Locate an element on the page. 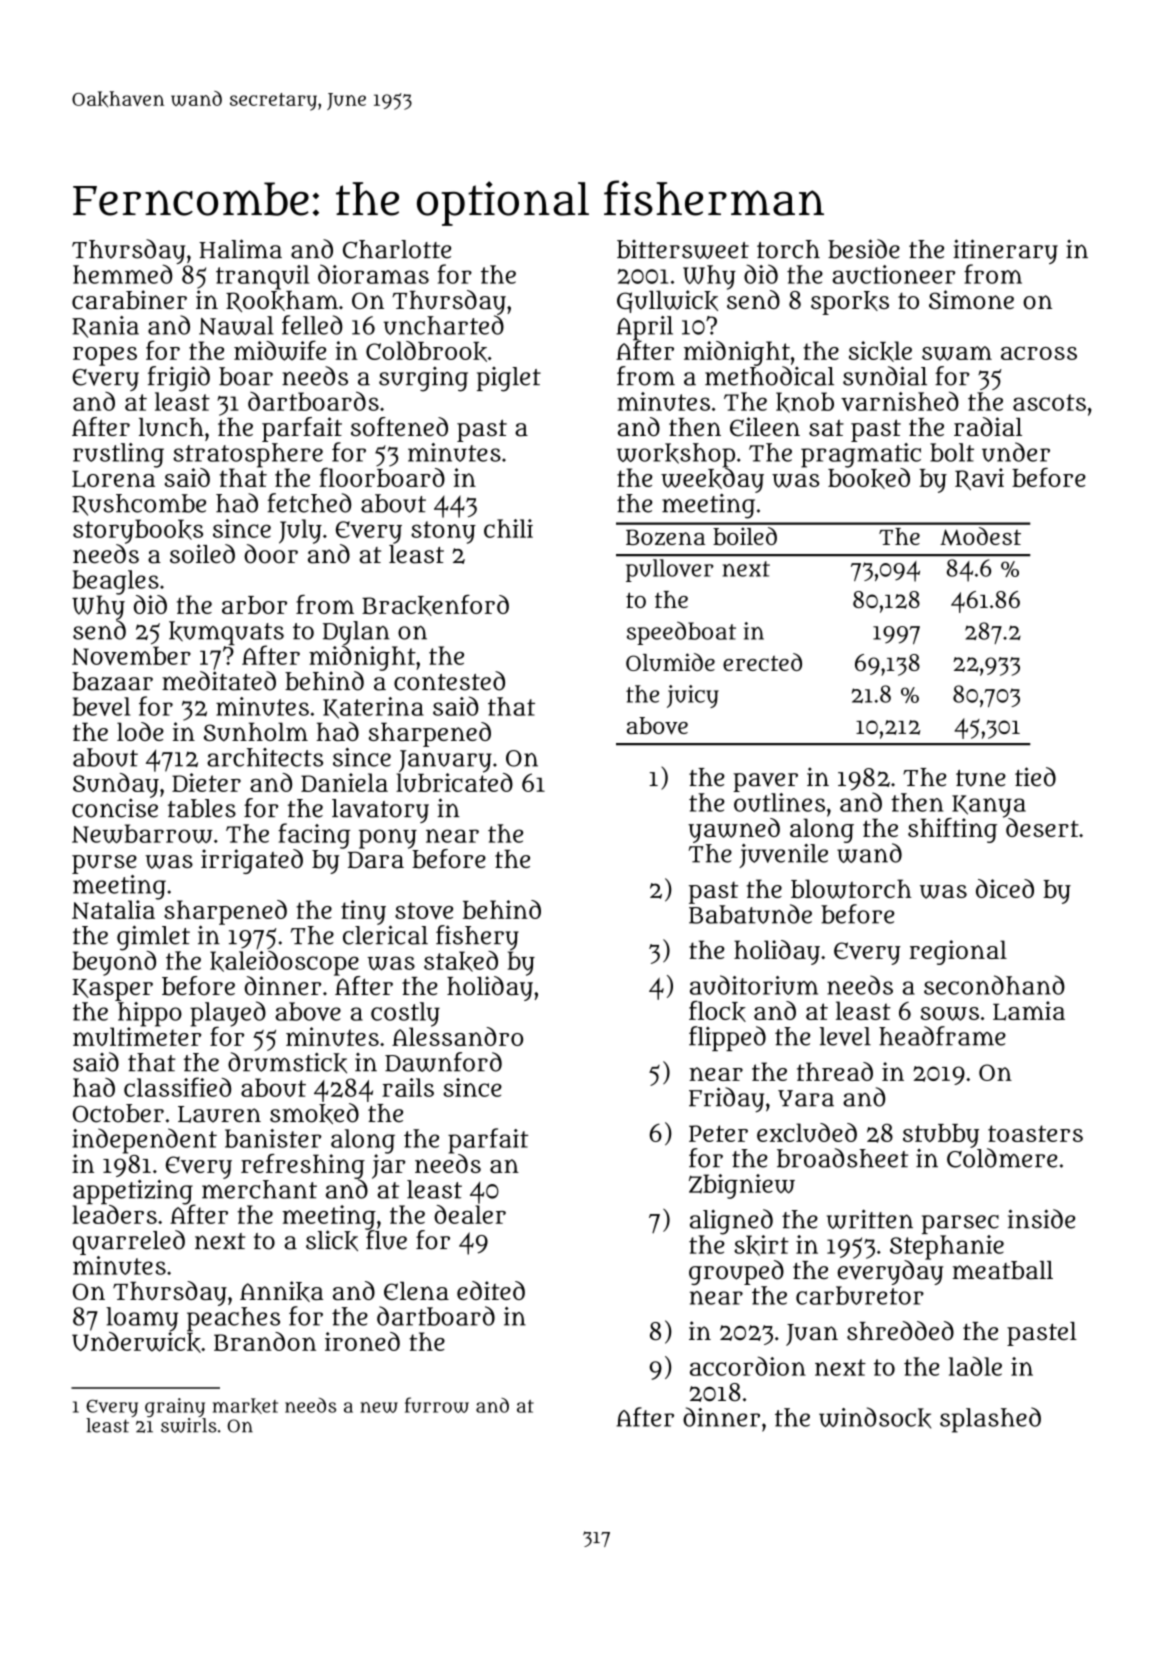 This document has width=1165, height=1654. tied is located at coordinates (1035, 777).
